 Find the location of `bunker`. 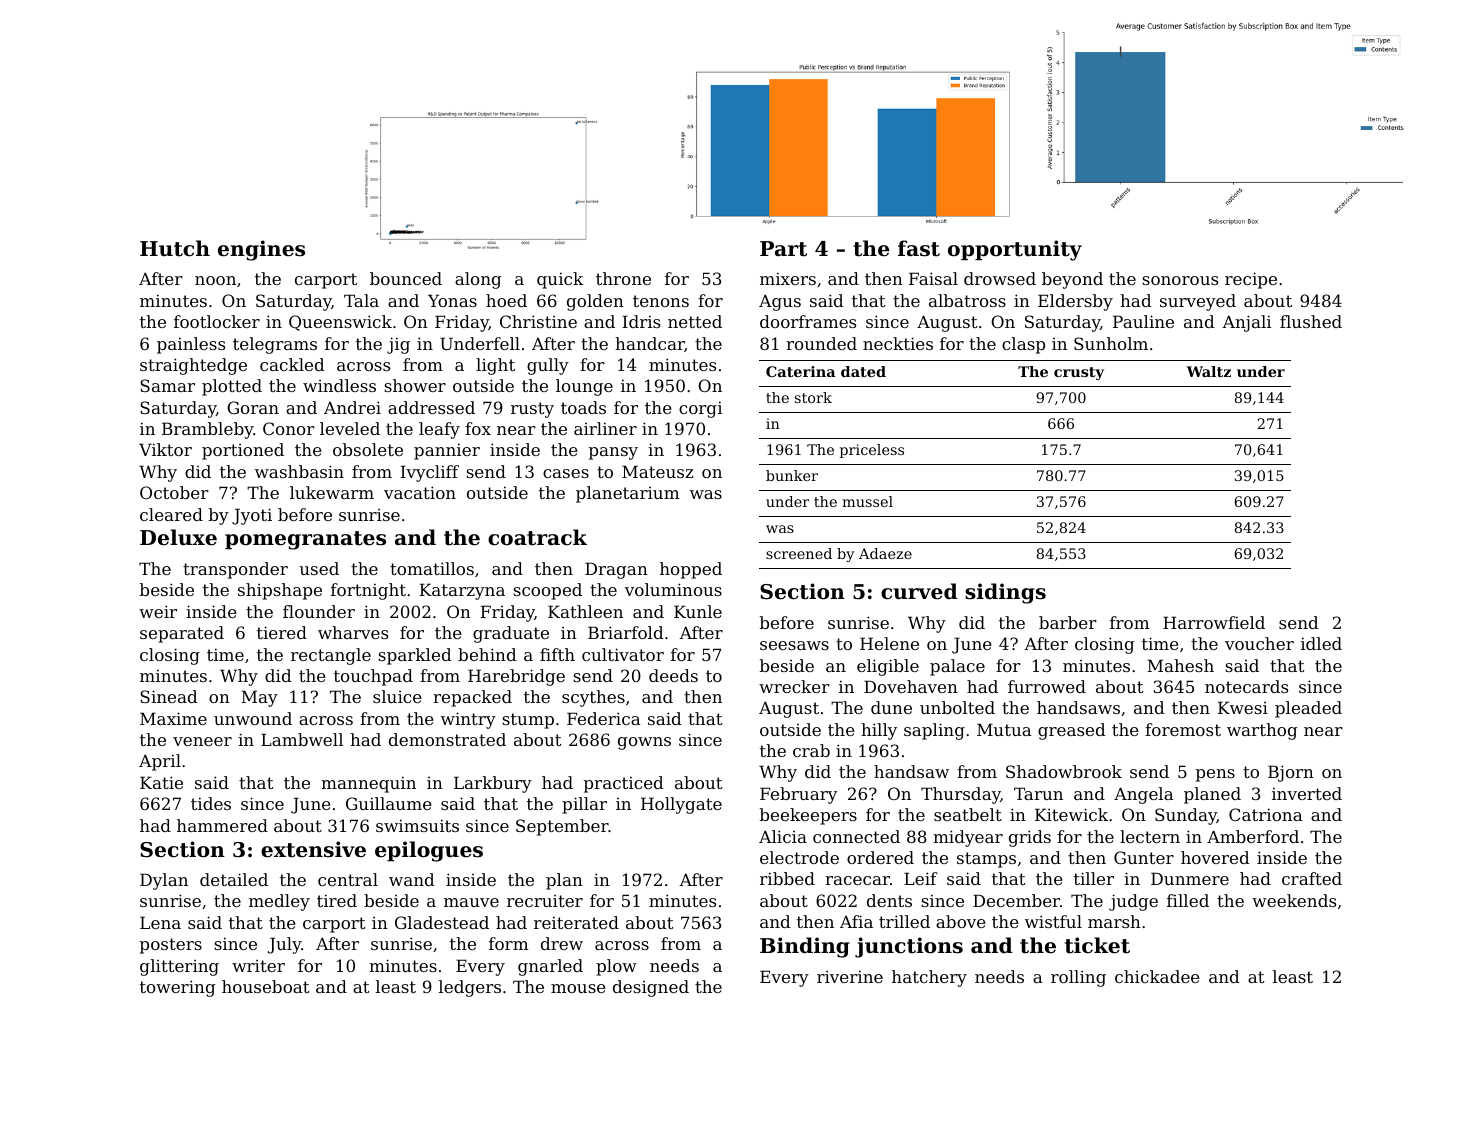

bunker is located at coordinates (792, 475).
